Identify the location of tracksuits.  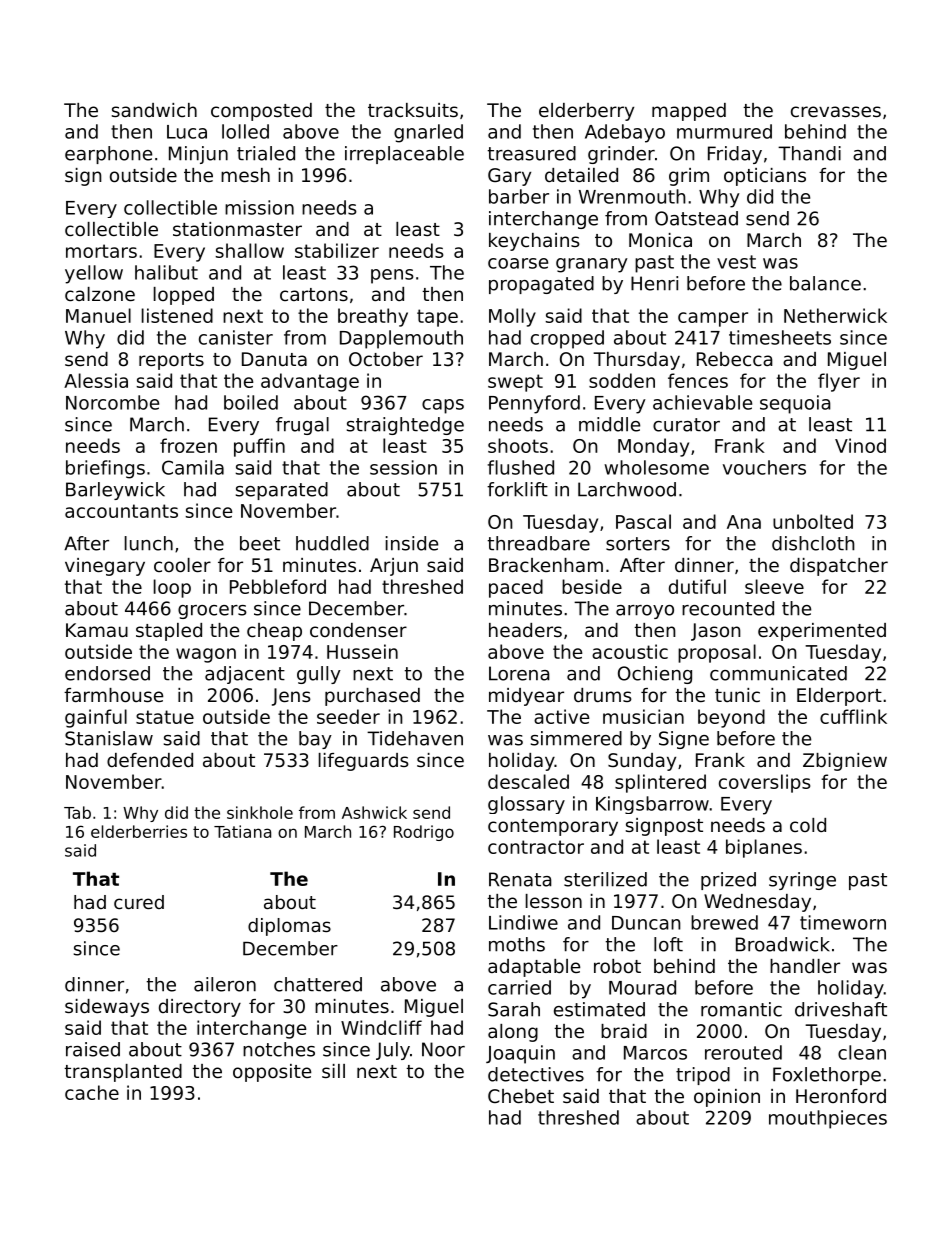
(413, 110).
